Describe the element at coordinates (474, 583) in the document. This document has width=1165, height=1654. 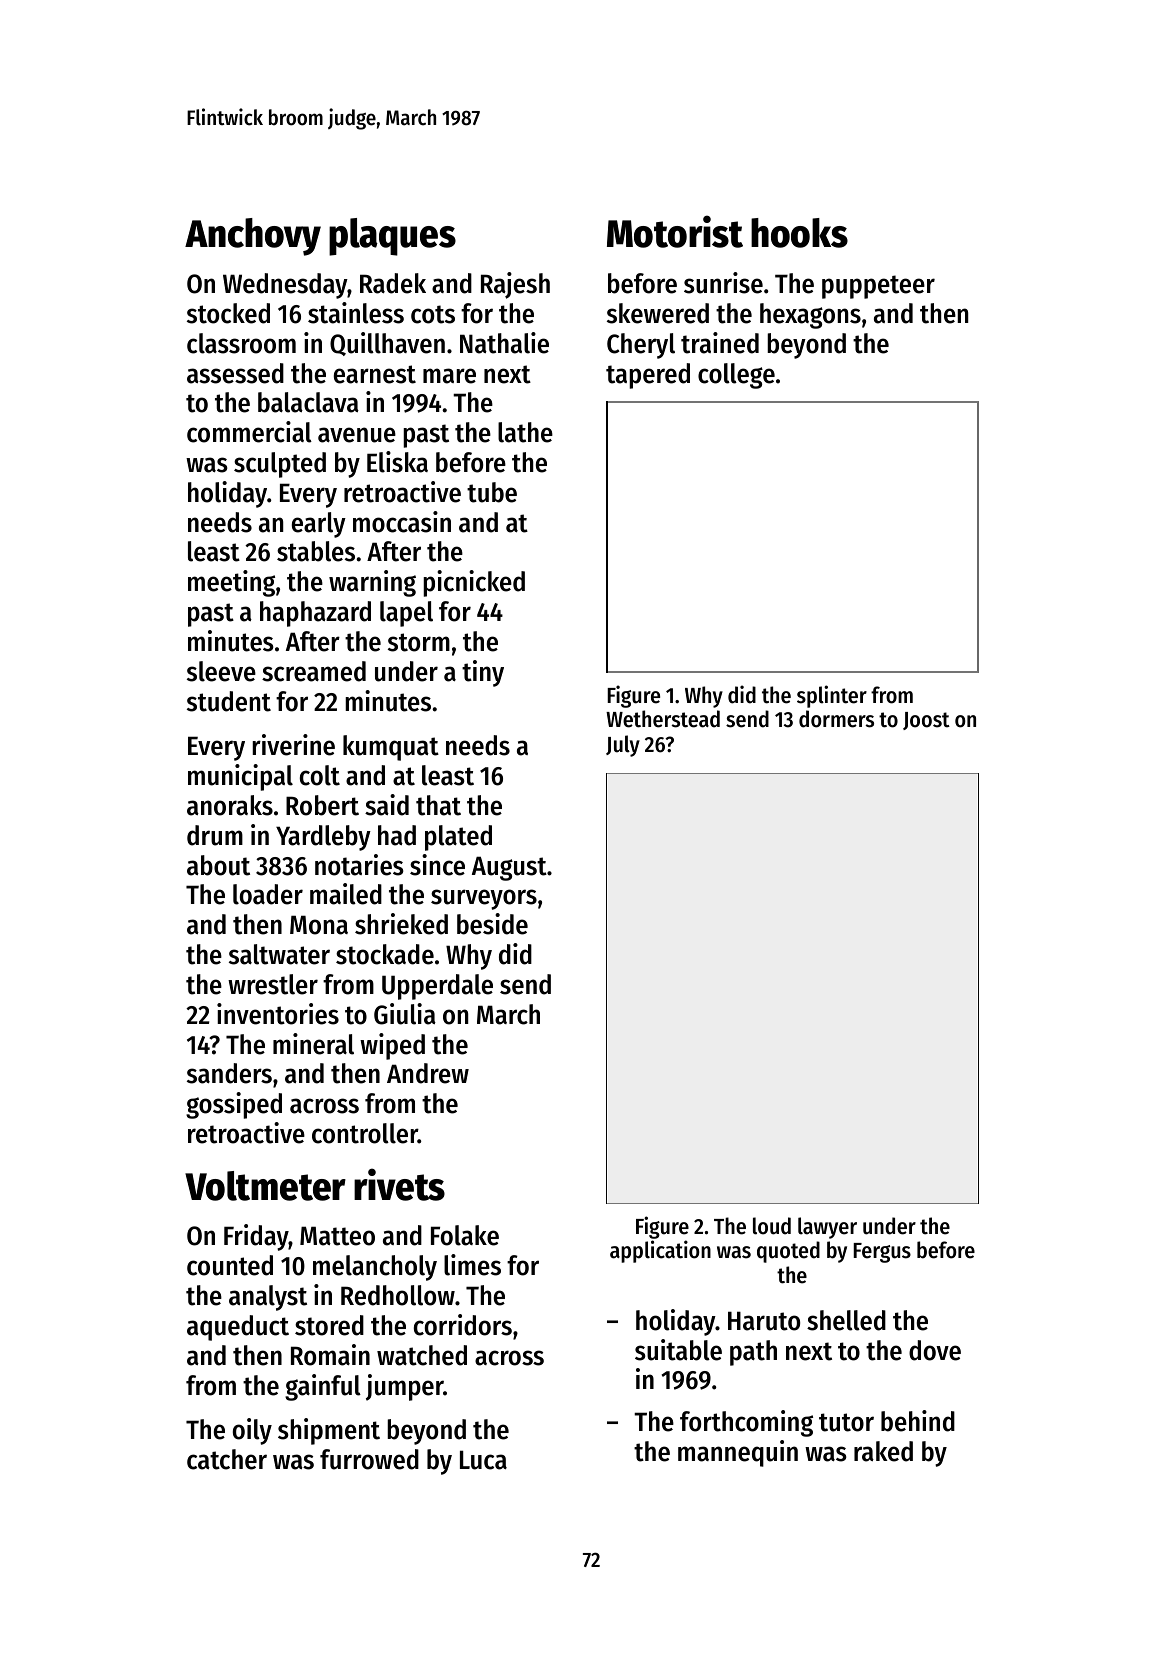
I see `picnicked` at that location.
